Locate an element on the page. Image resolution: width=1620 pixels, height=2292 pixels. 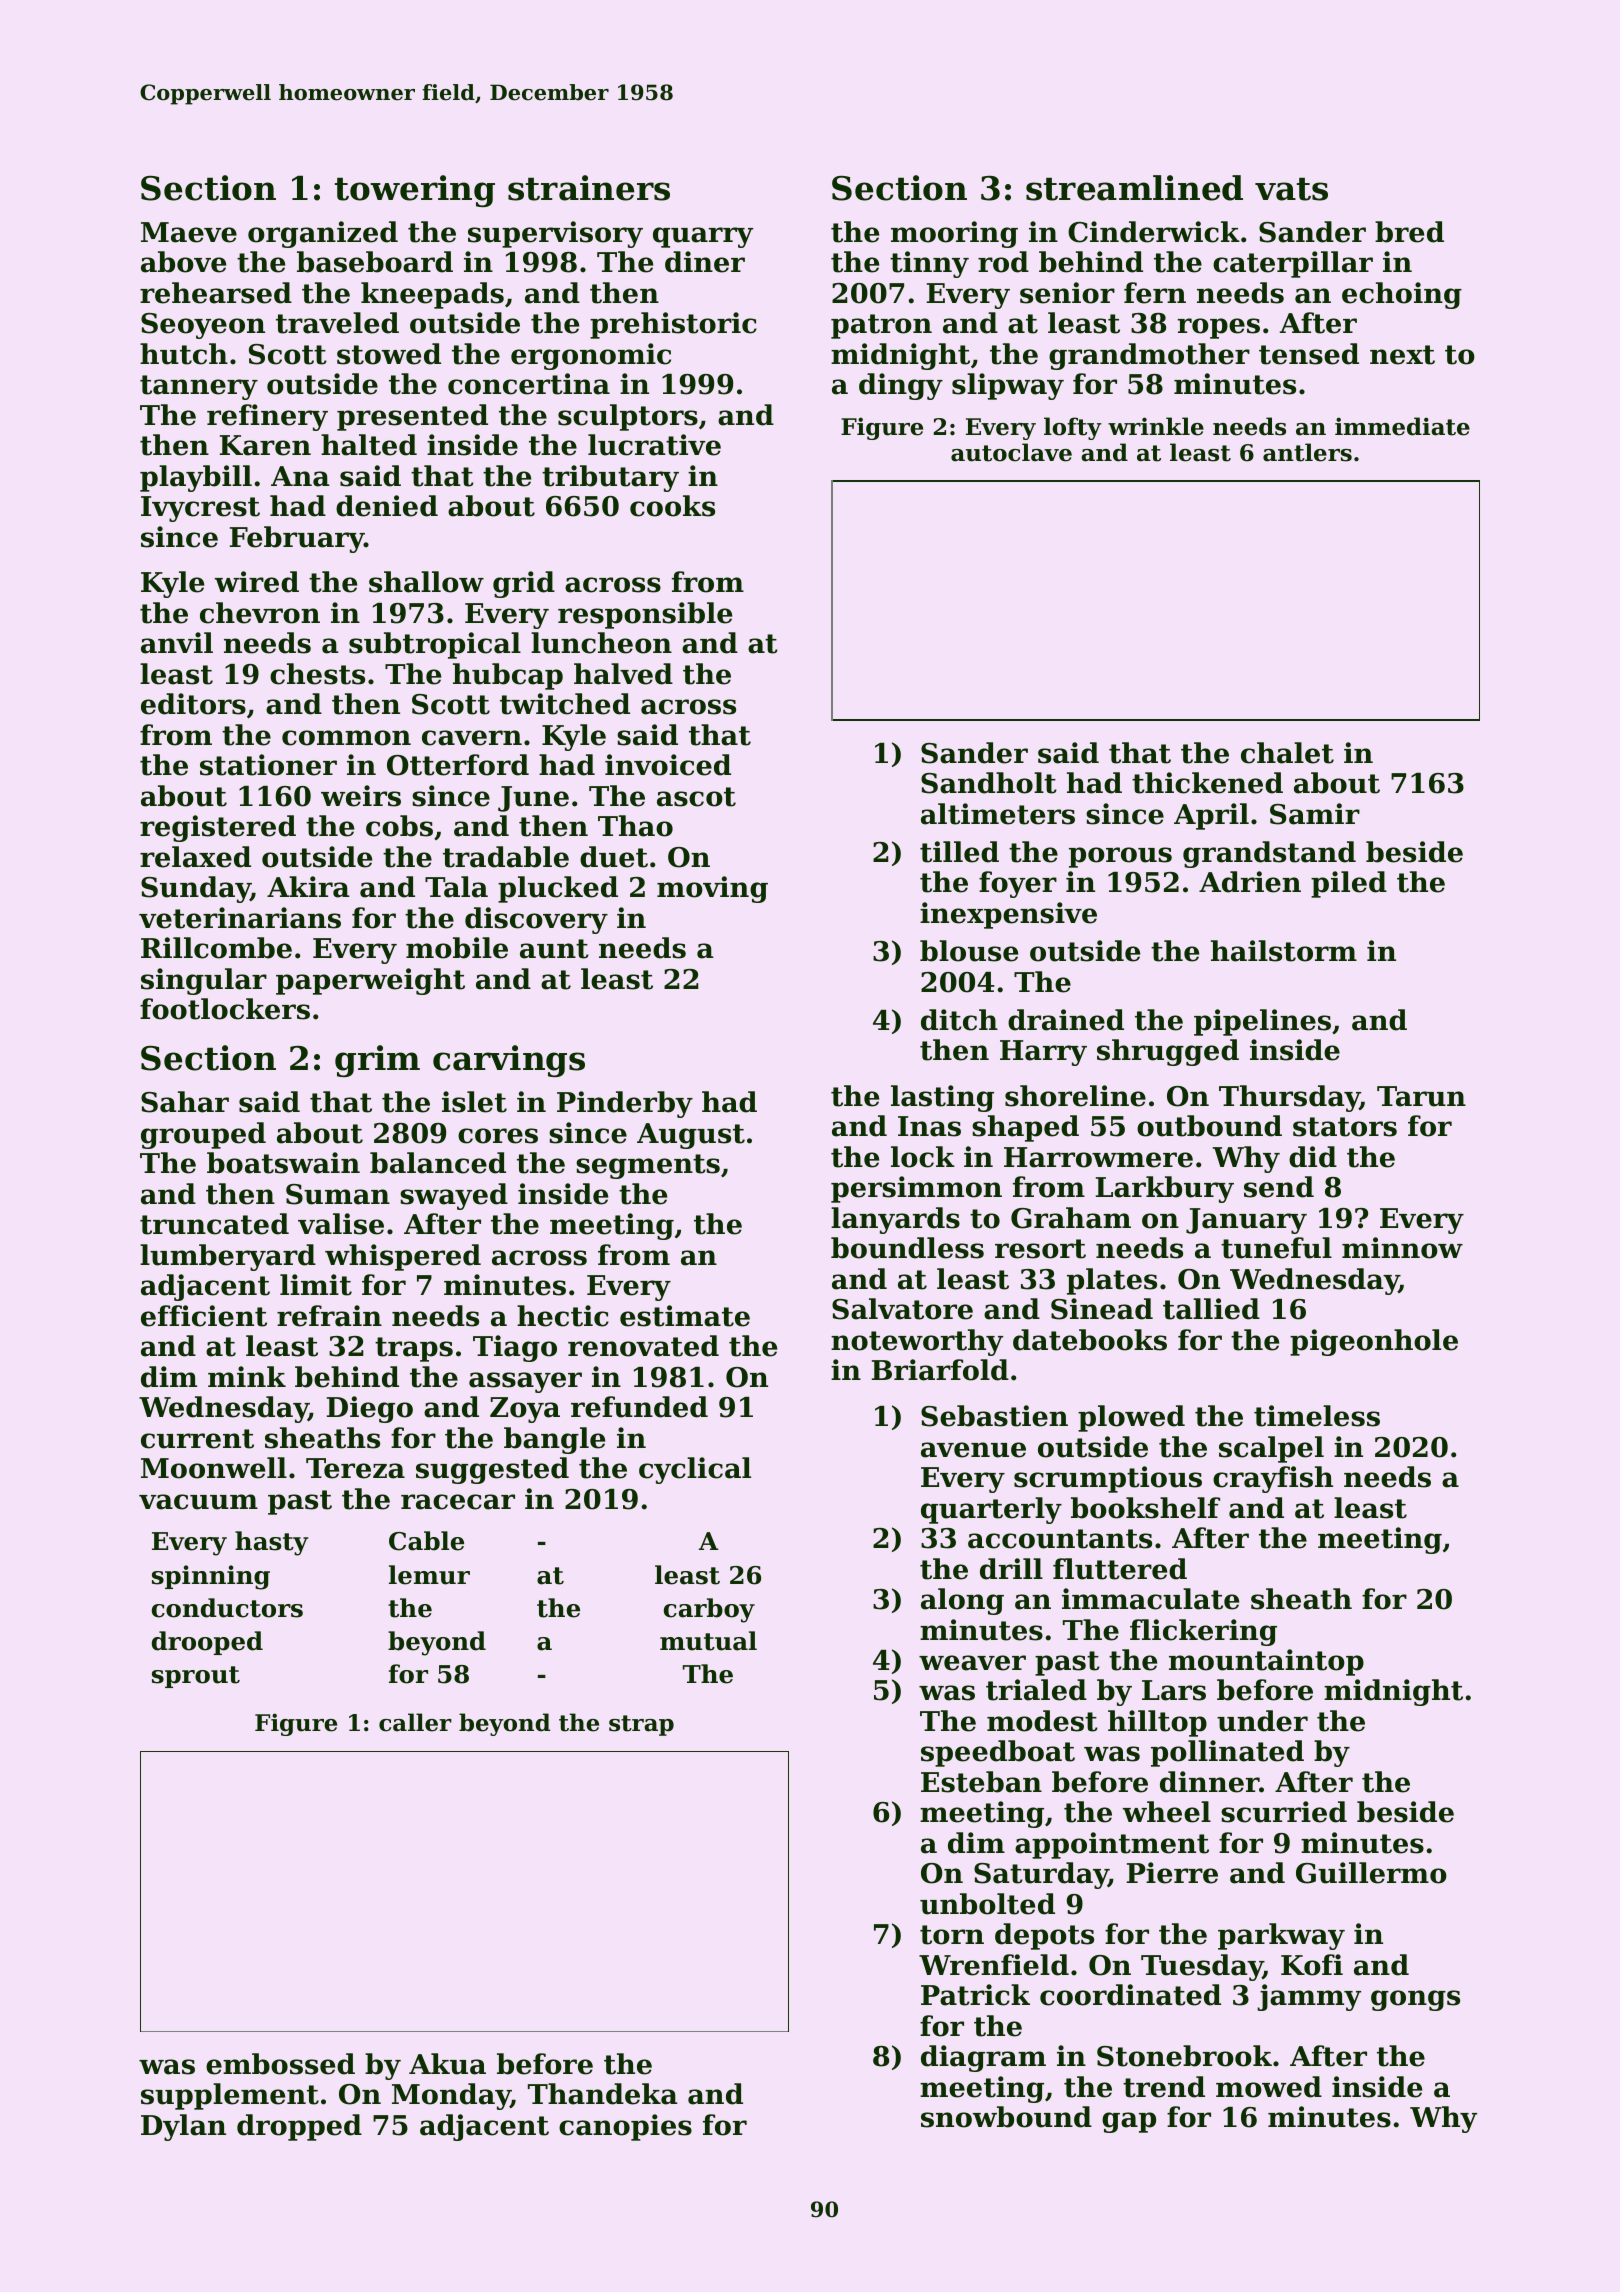
caller is located at coordinates (415, 1722).
